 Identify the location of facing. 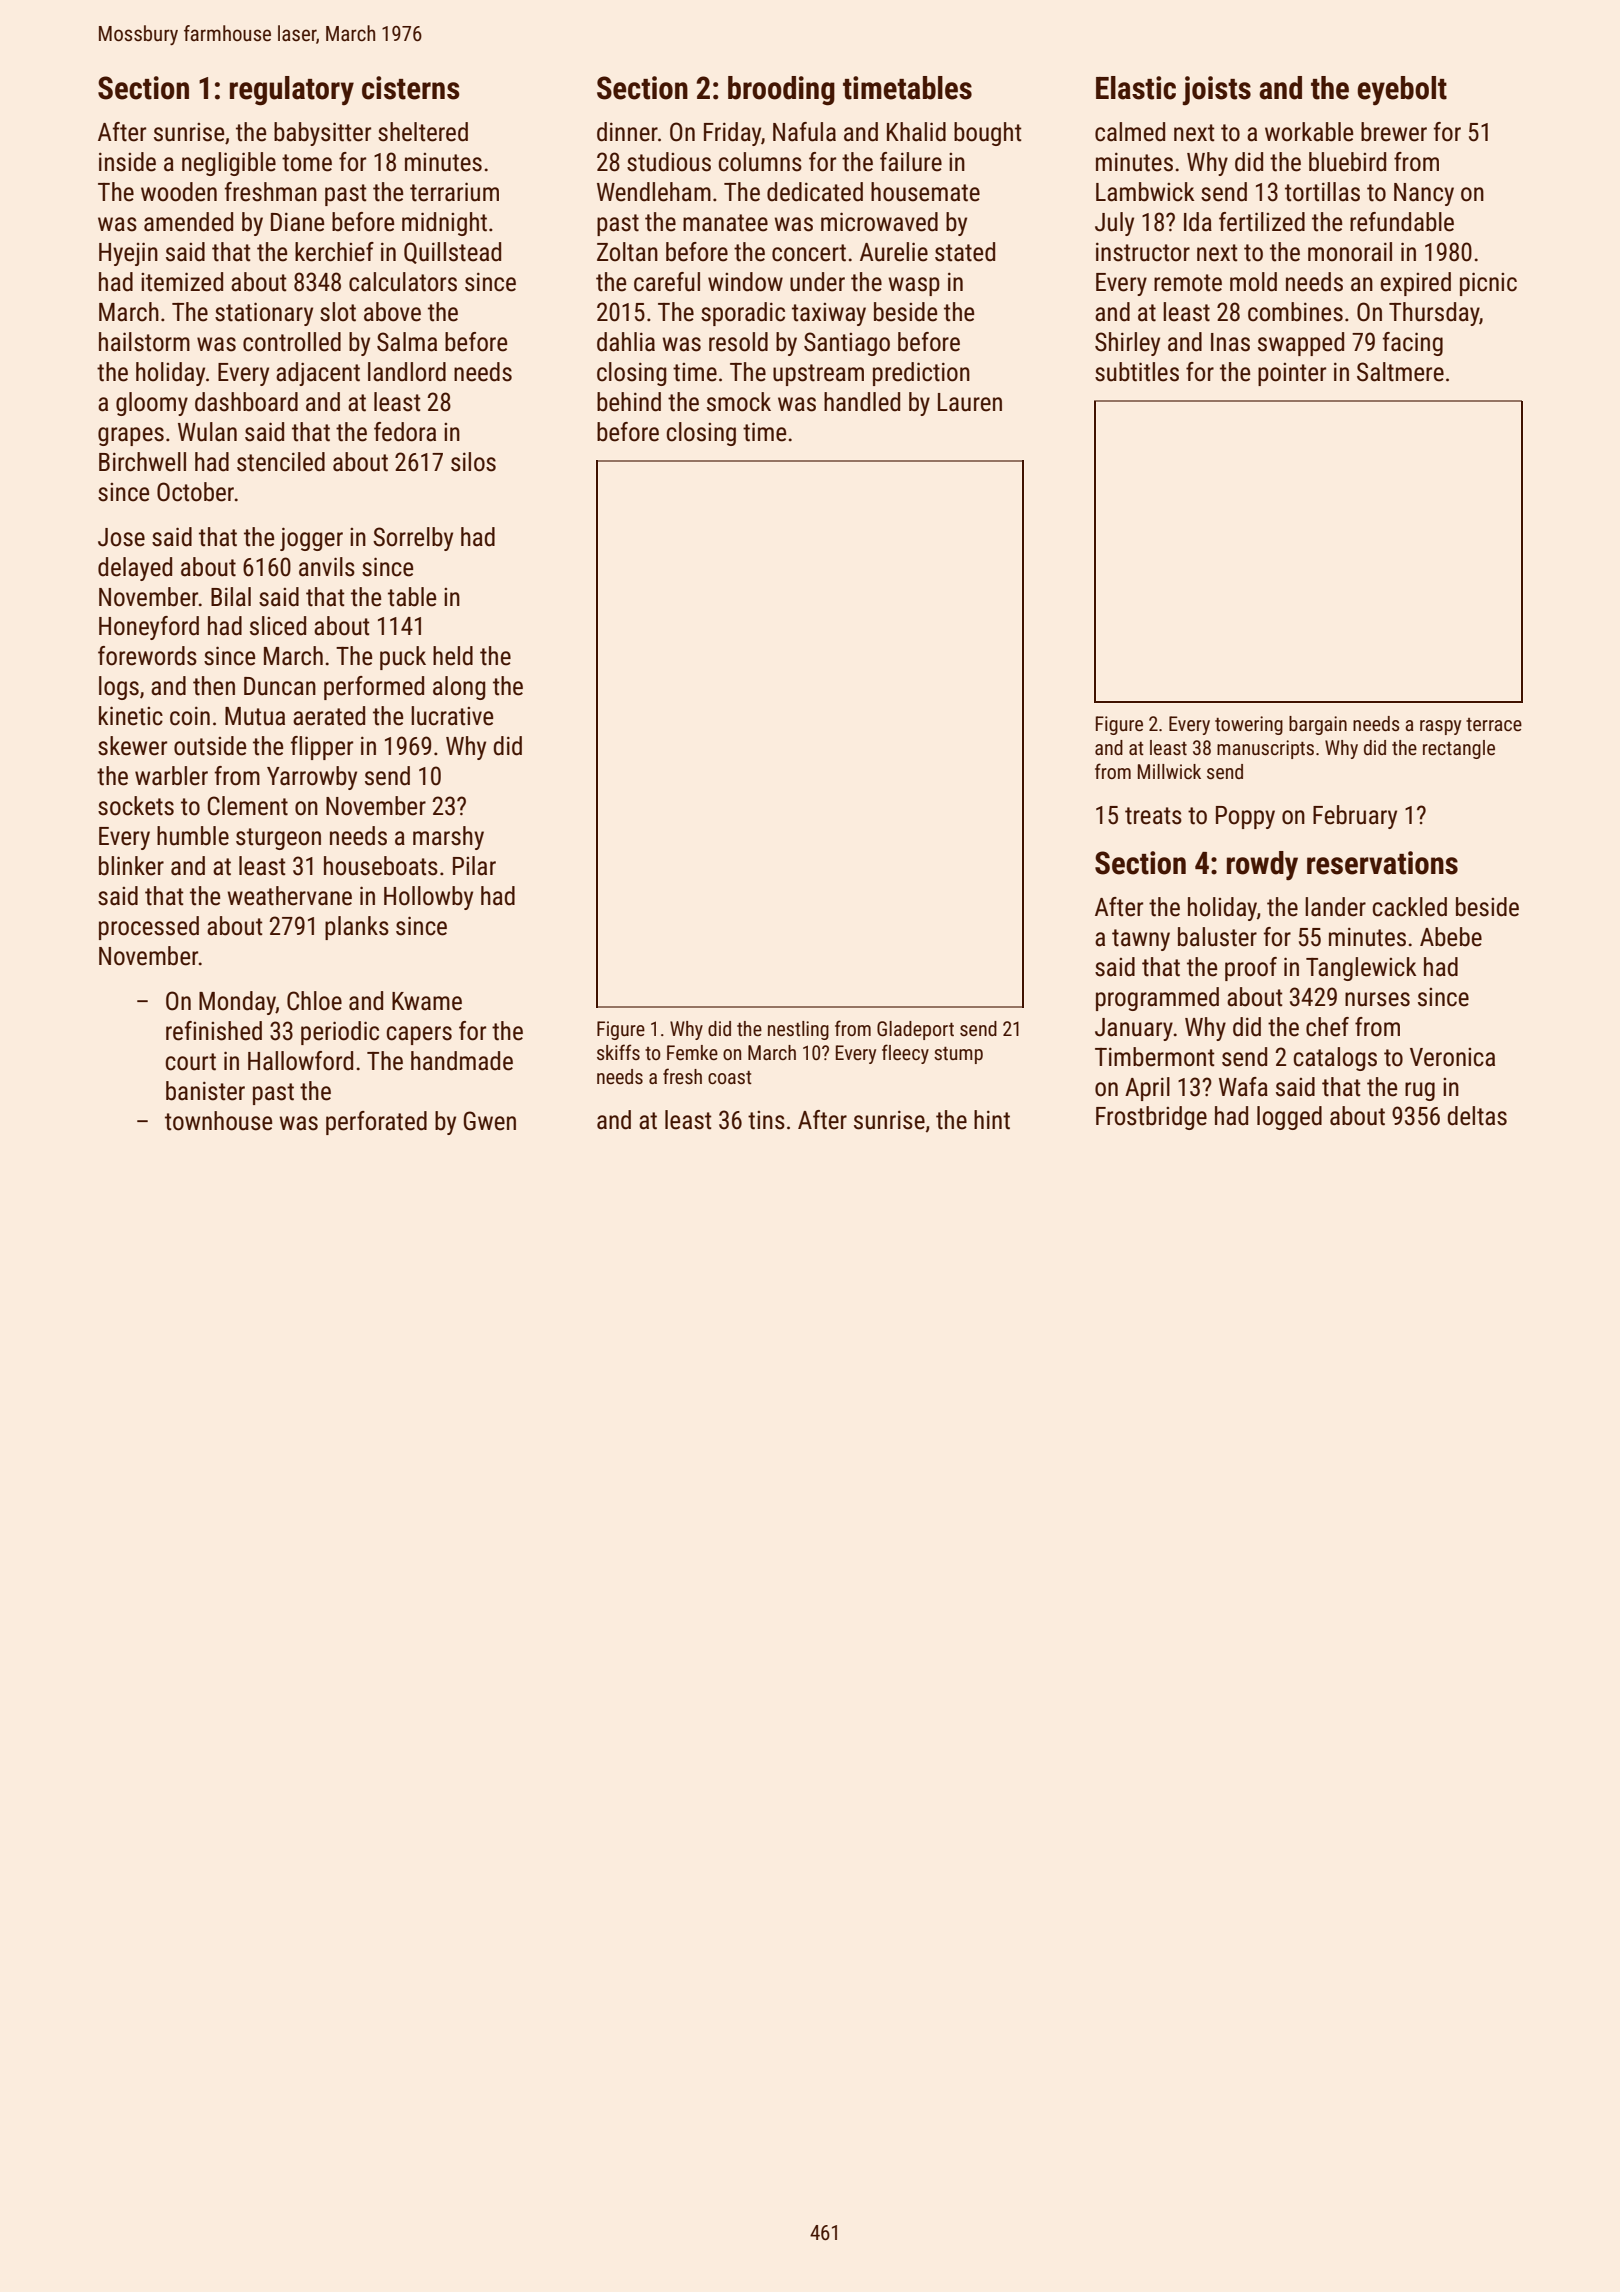
(1413, 344).
